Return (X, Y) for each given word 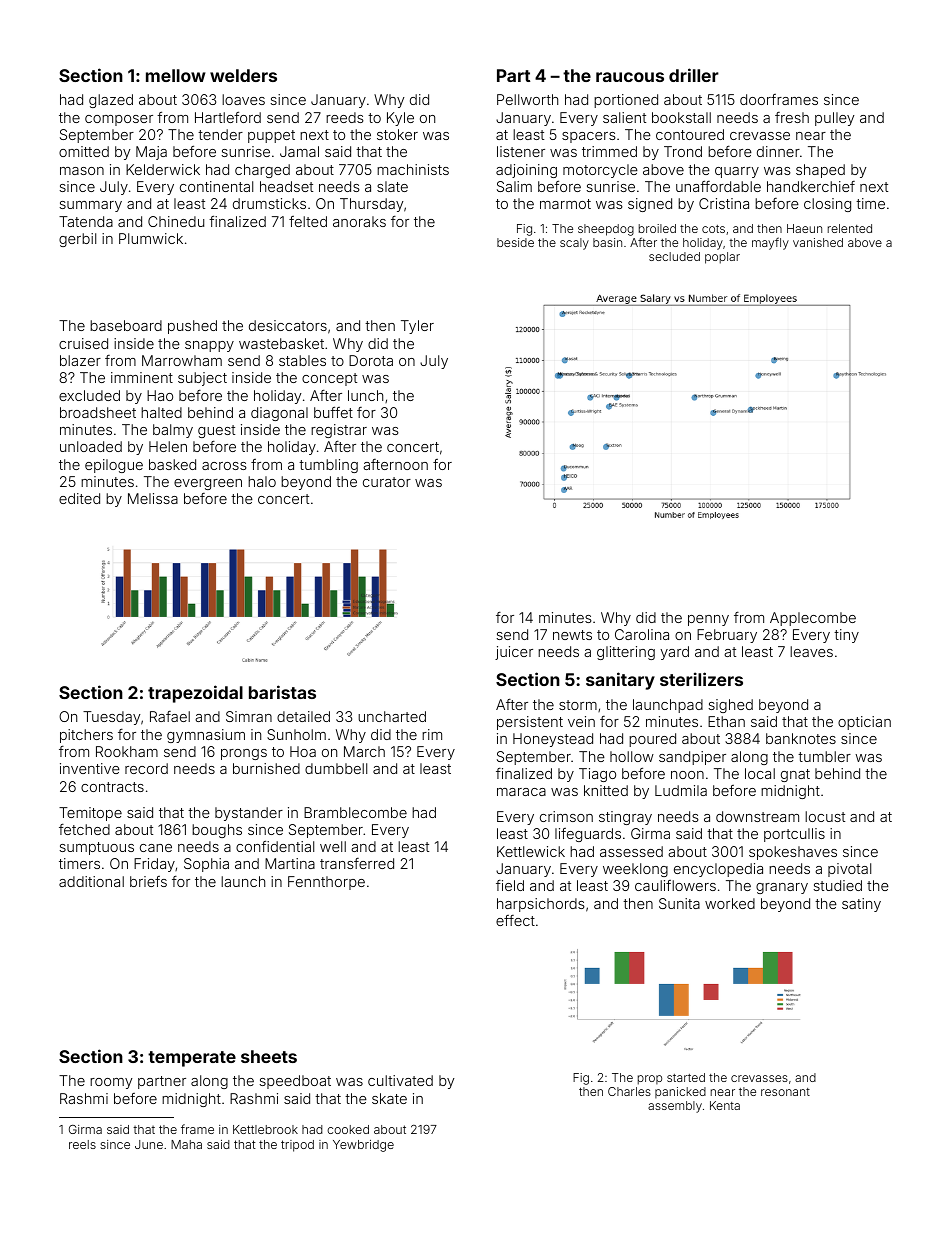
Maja (151, 153)
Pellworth (527, 99)
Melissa (153, 498)
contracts (112, 787)
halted (161, 412)
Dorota (371, 360)
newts (572, 635)
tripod (297, 1146)
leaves (811, 651)
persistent (530, 723)
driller (694, 75)
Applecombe (813, 619)
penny (708, 620)
